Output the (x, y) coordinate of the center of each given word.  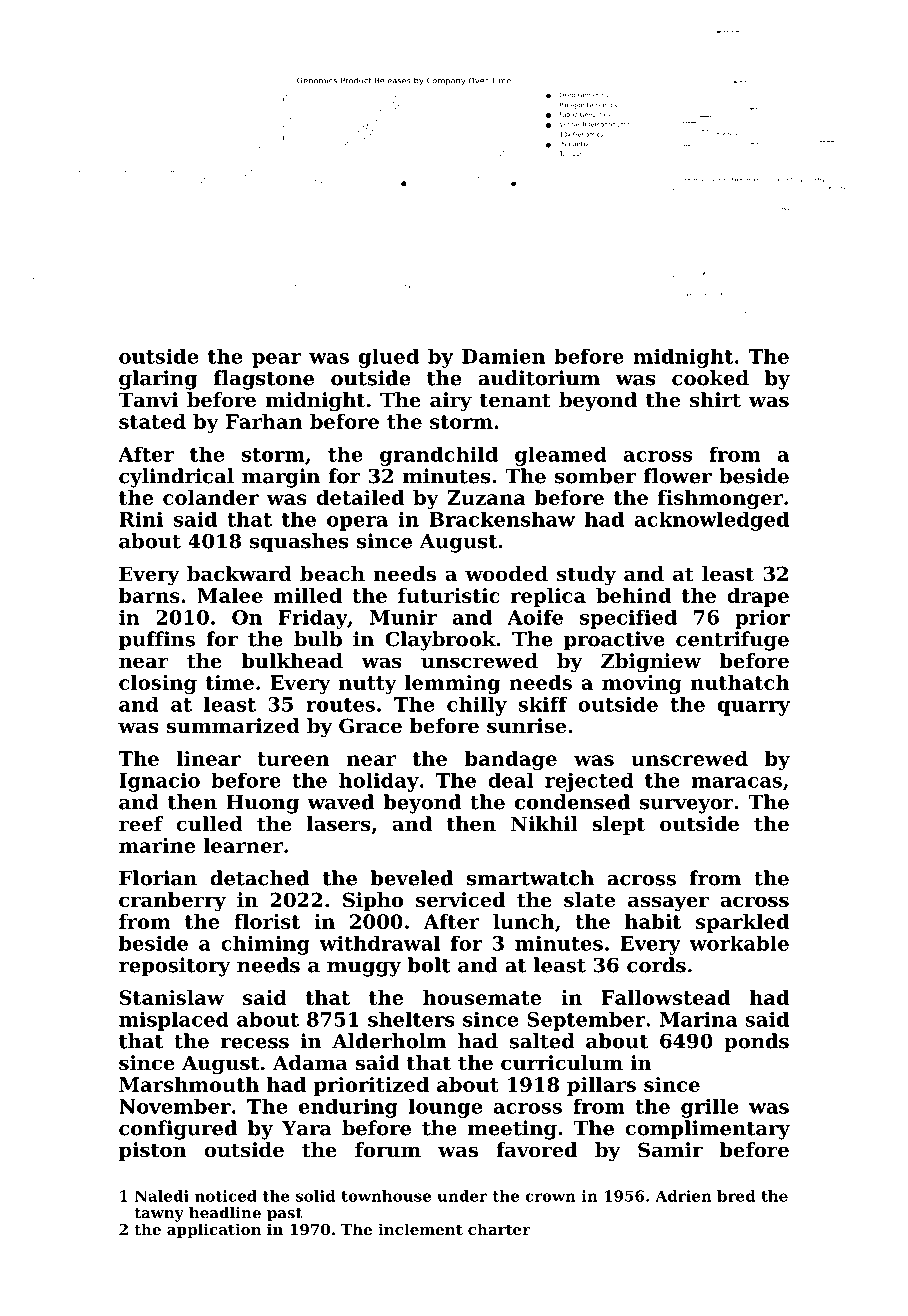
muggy (364, 969)
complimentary (707, 1130)
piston (153, 1151)
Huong (262, 804)
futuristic (449, 595)
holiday (379, 782)
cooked (710, 378)
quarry (754, 708)
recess (255, 1043)
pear (276, 360)
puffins (157, 641)
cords (656, 965)
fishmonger (720, 499)
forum (388, 1150)
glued (389, 358)
